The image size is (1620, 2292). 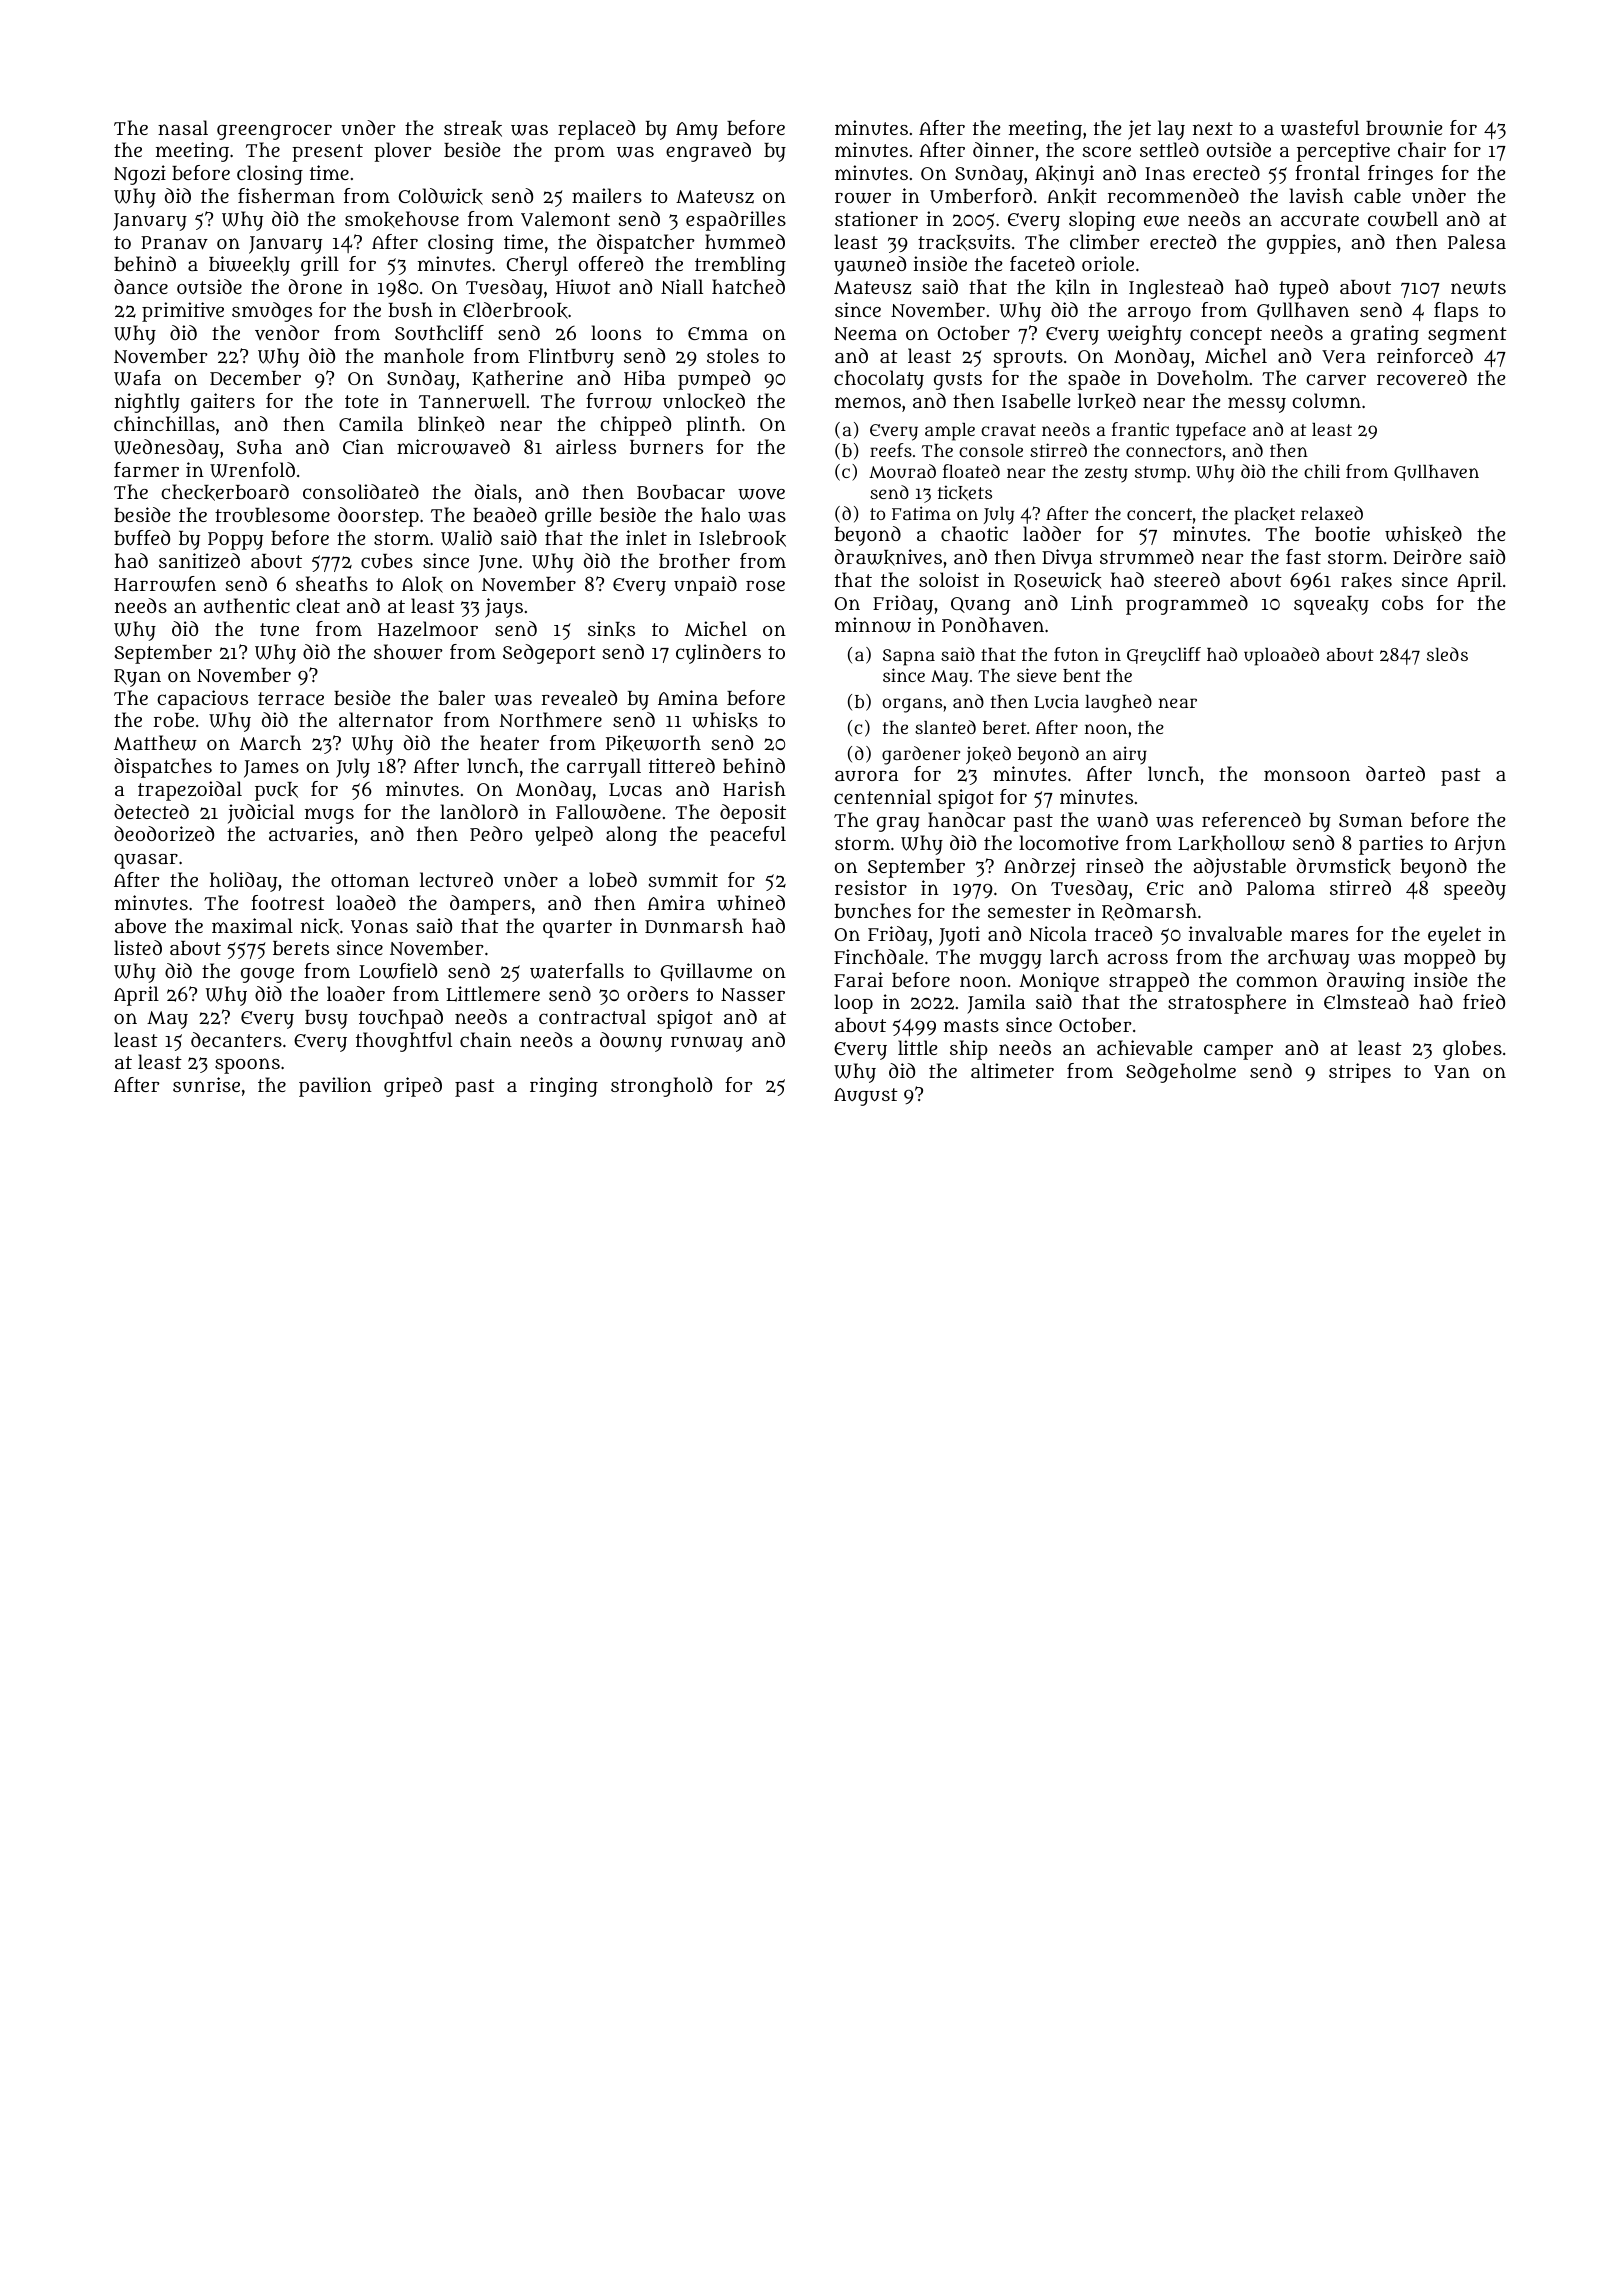 I want to click on squeaky, so click(x=1331, y=605).
